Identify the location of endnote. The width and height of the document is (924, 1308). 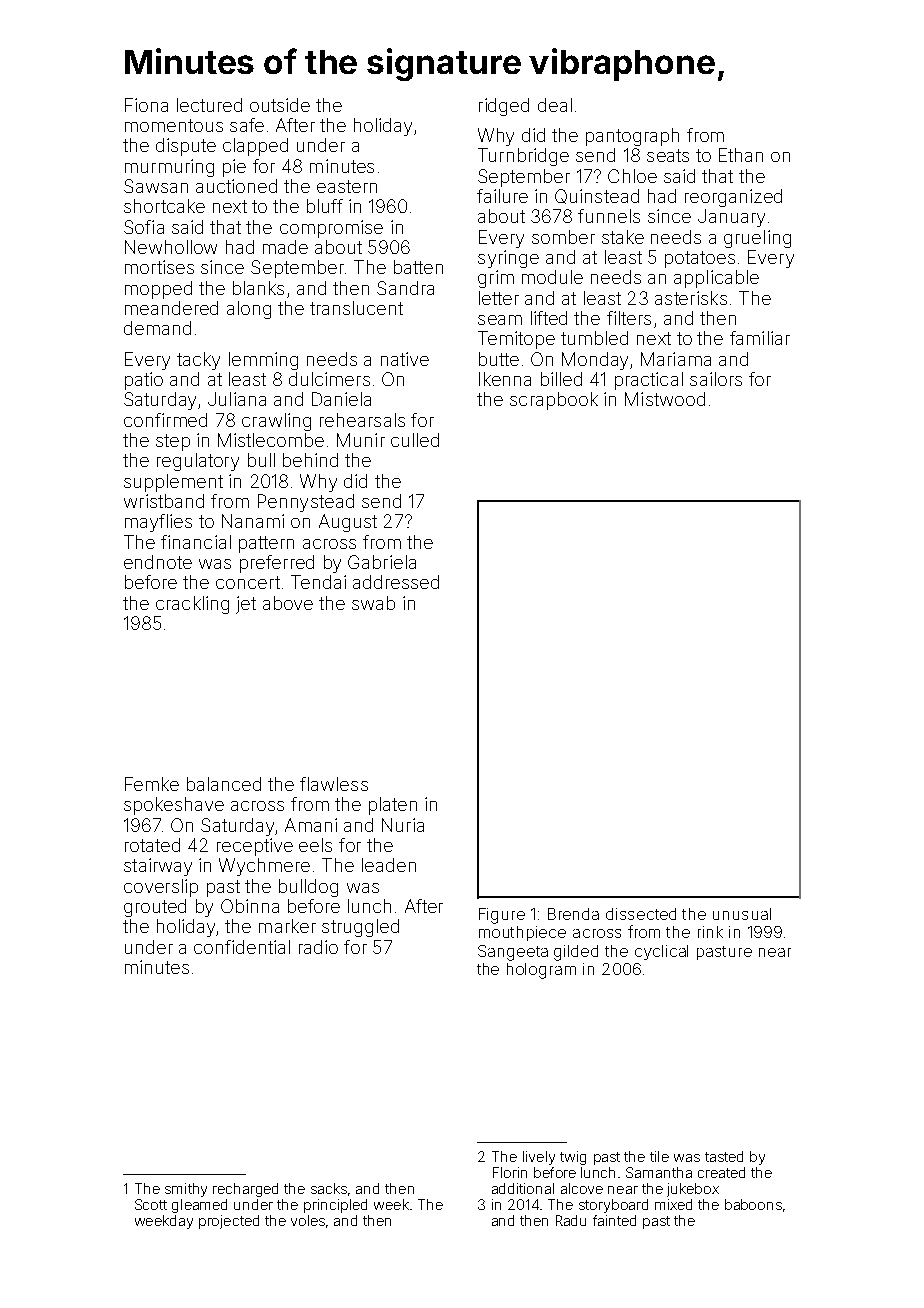
(158, 562).
